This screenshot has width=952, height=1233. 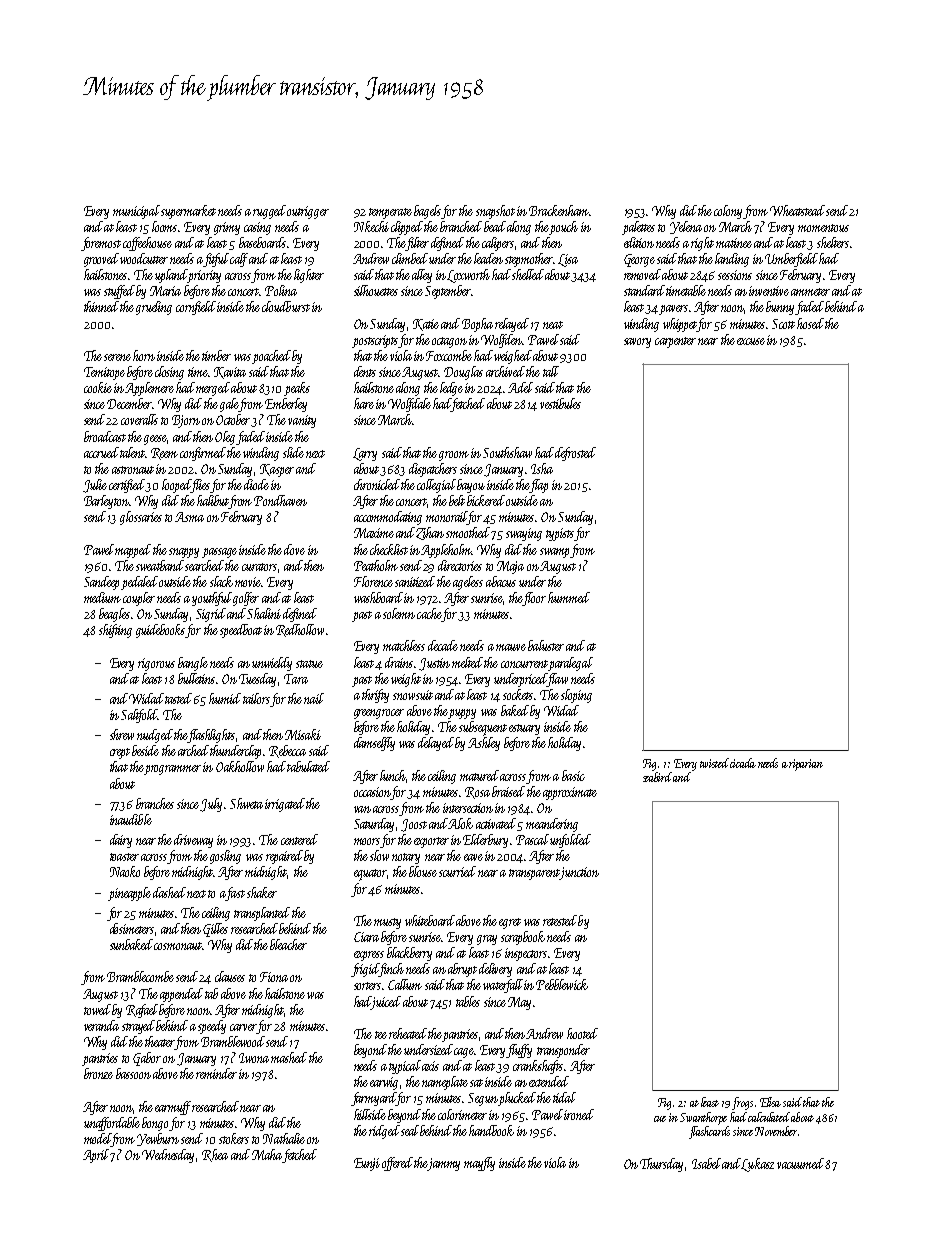 What do you see at coordinates (579, 1114) in the screenshot?
I see `ironed` at bounding box center [579, 1114].
